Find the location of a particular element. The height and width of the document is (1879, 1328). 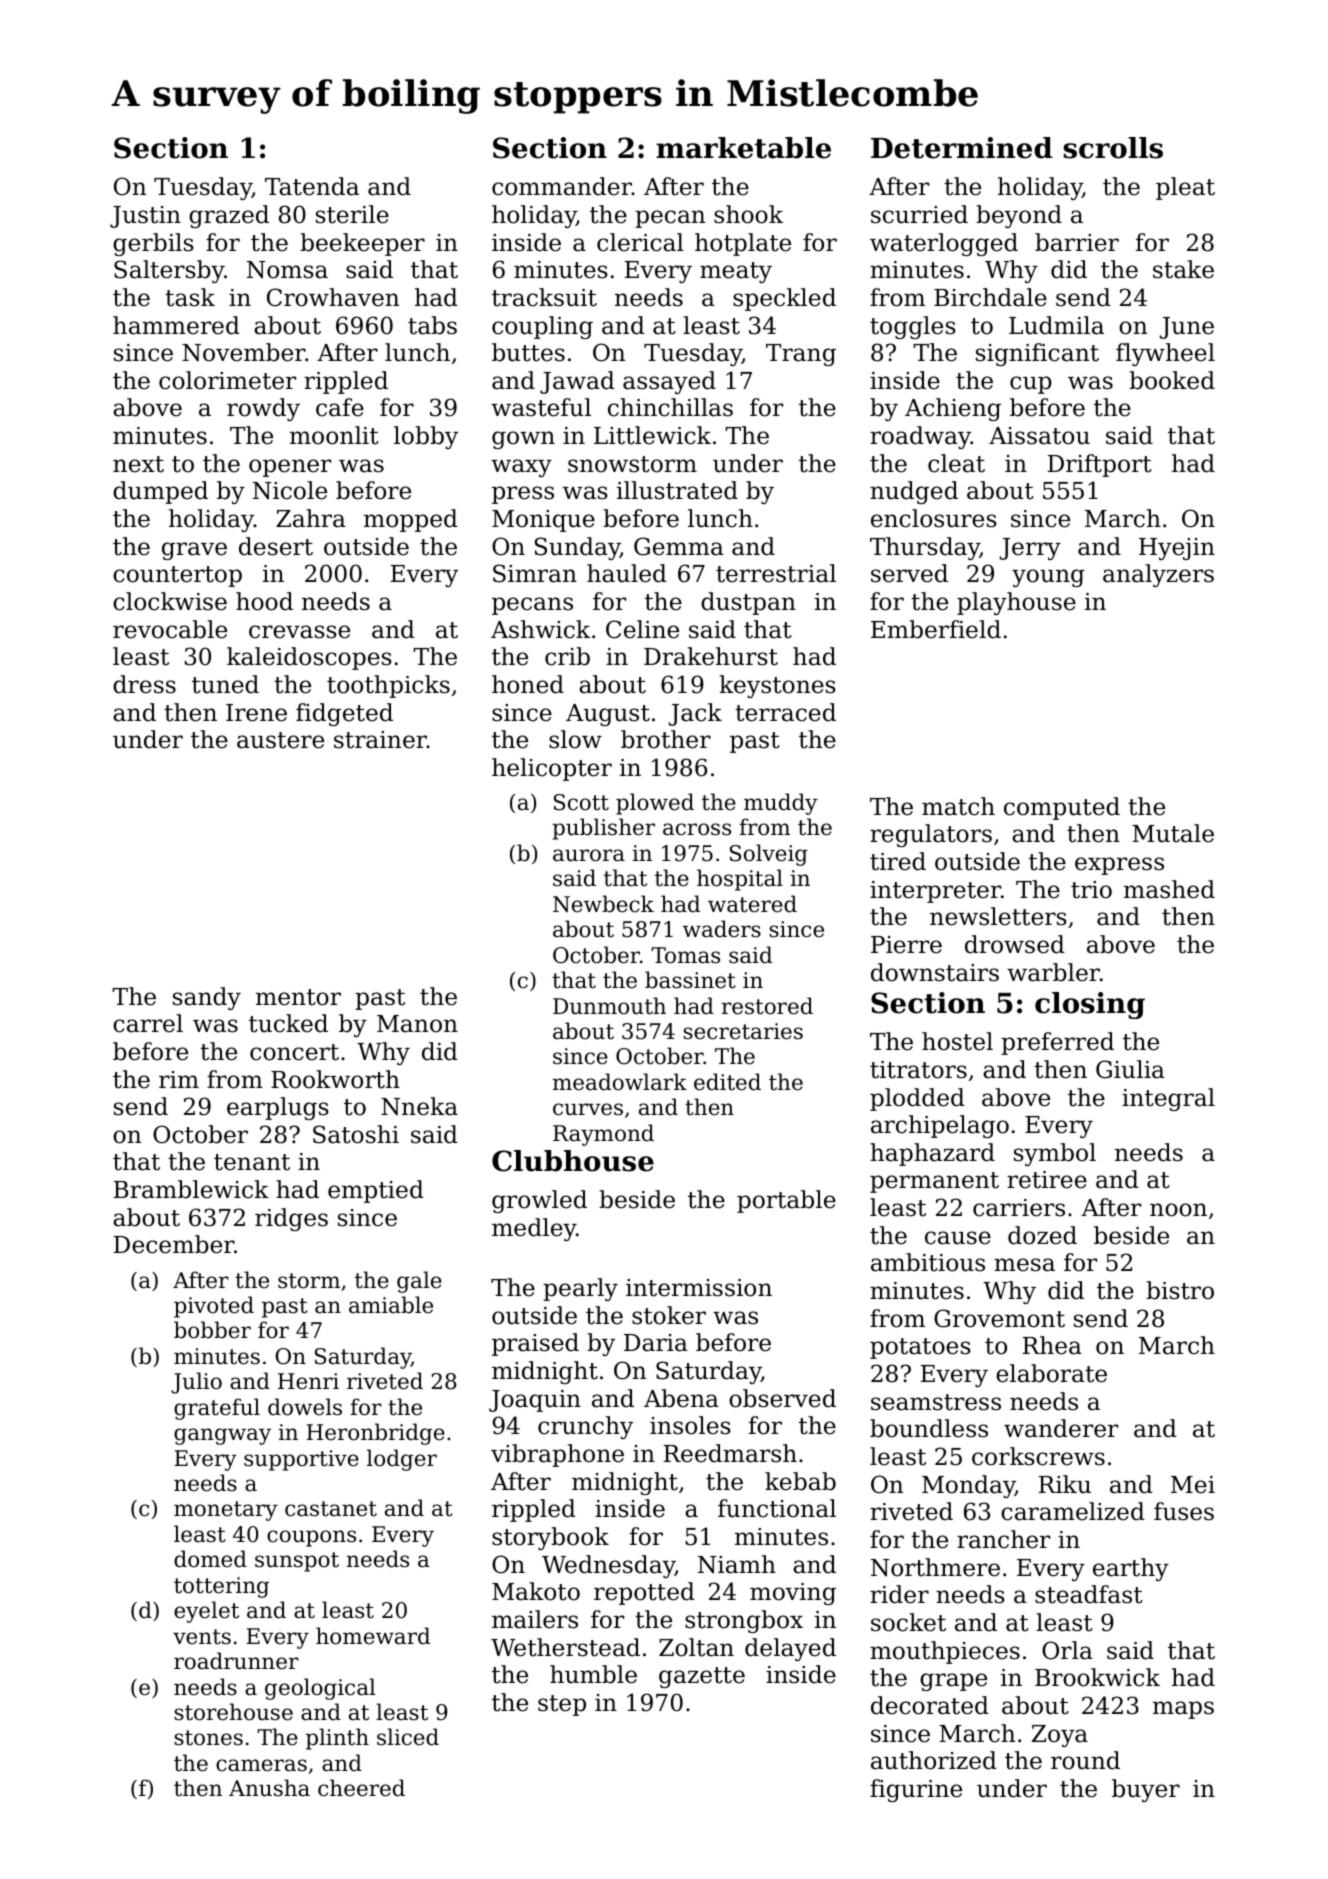

Bramblewick is located at coordinates (191, 1189).
